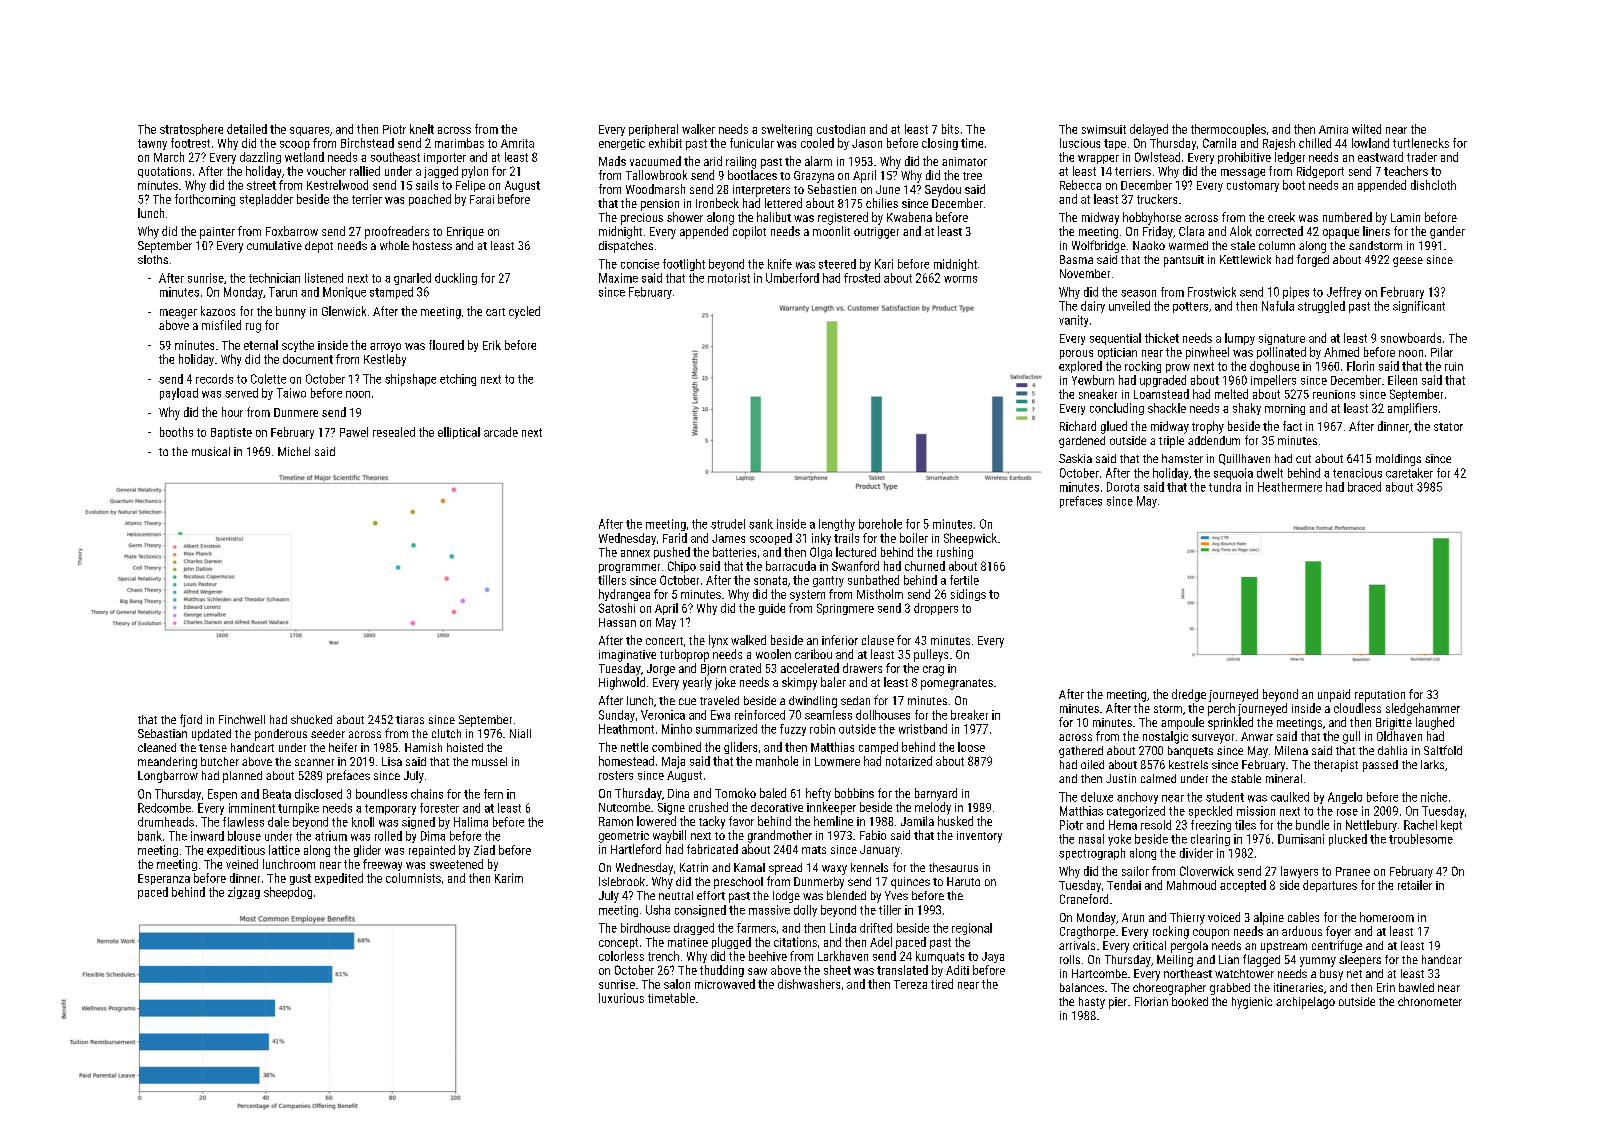 The height and width of the document is (1135, 1605). I want to click on Esperanza, so click(164, 879).
